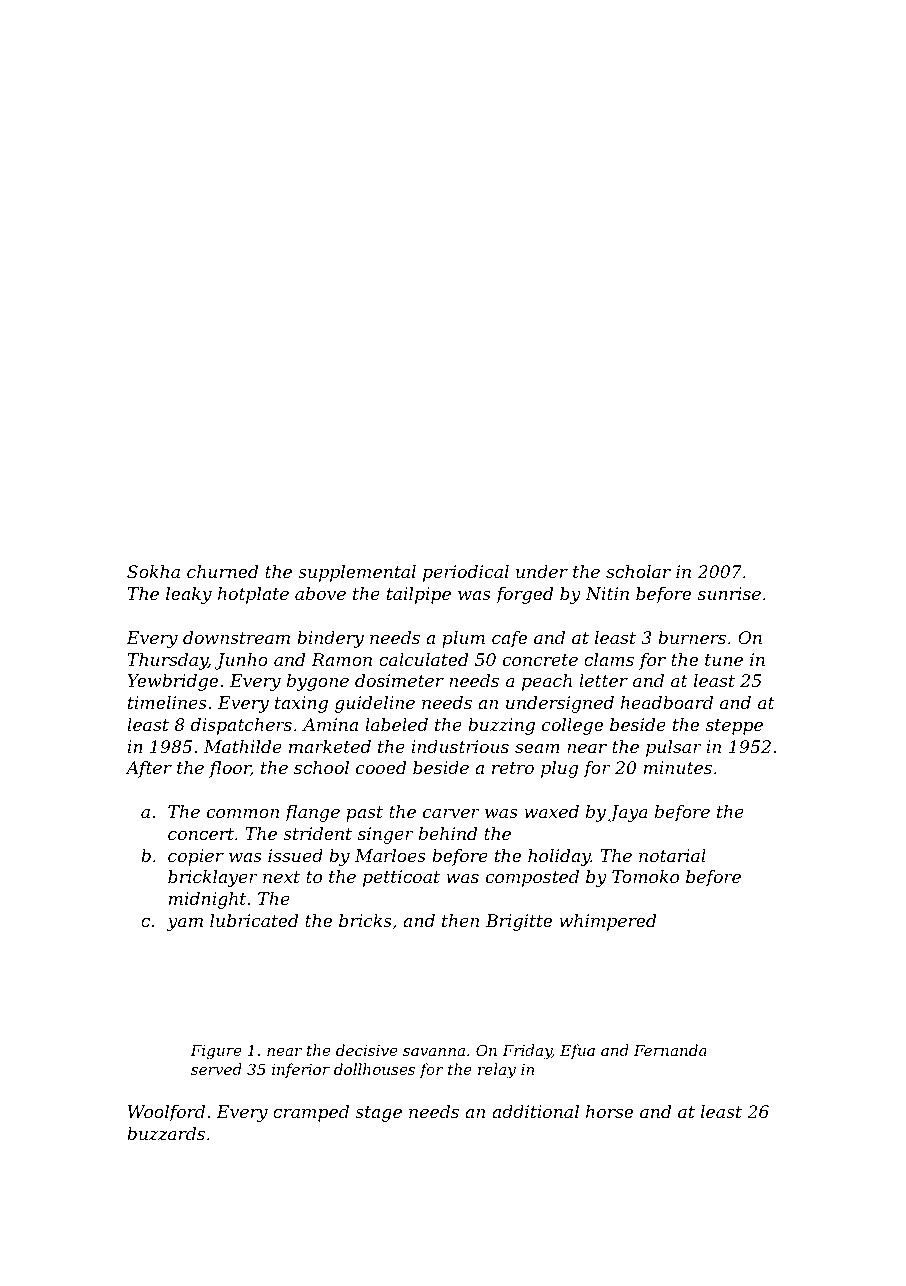 The width and height of the document is (906, 1286). What do you see at coordinates (460, 920) in the document?
I see `then` at bounding box center [460, 920].
